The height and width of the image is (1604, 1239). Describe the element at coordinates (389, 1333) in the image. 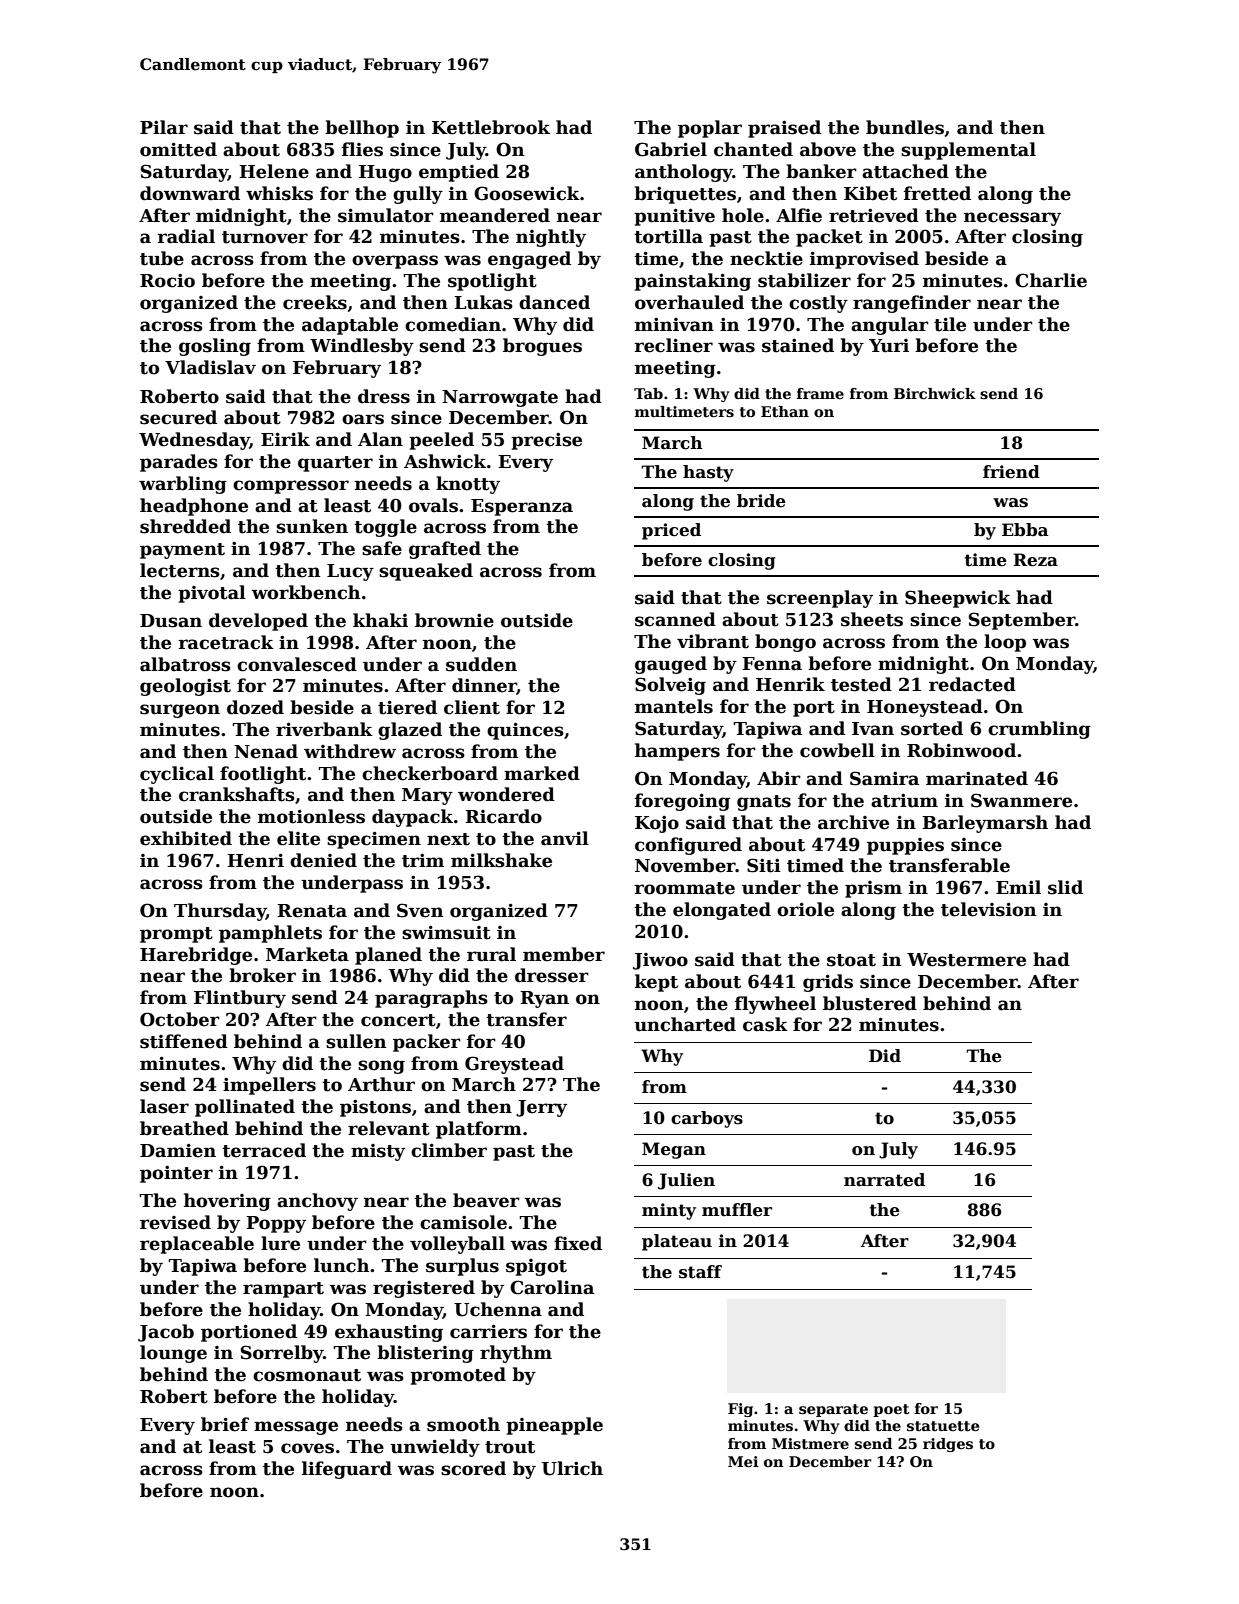

I see `exhausting` at that location.
